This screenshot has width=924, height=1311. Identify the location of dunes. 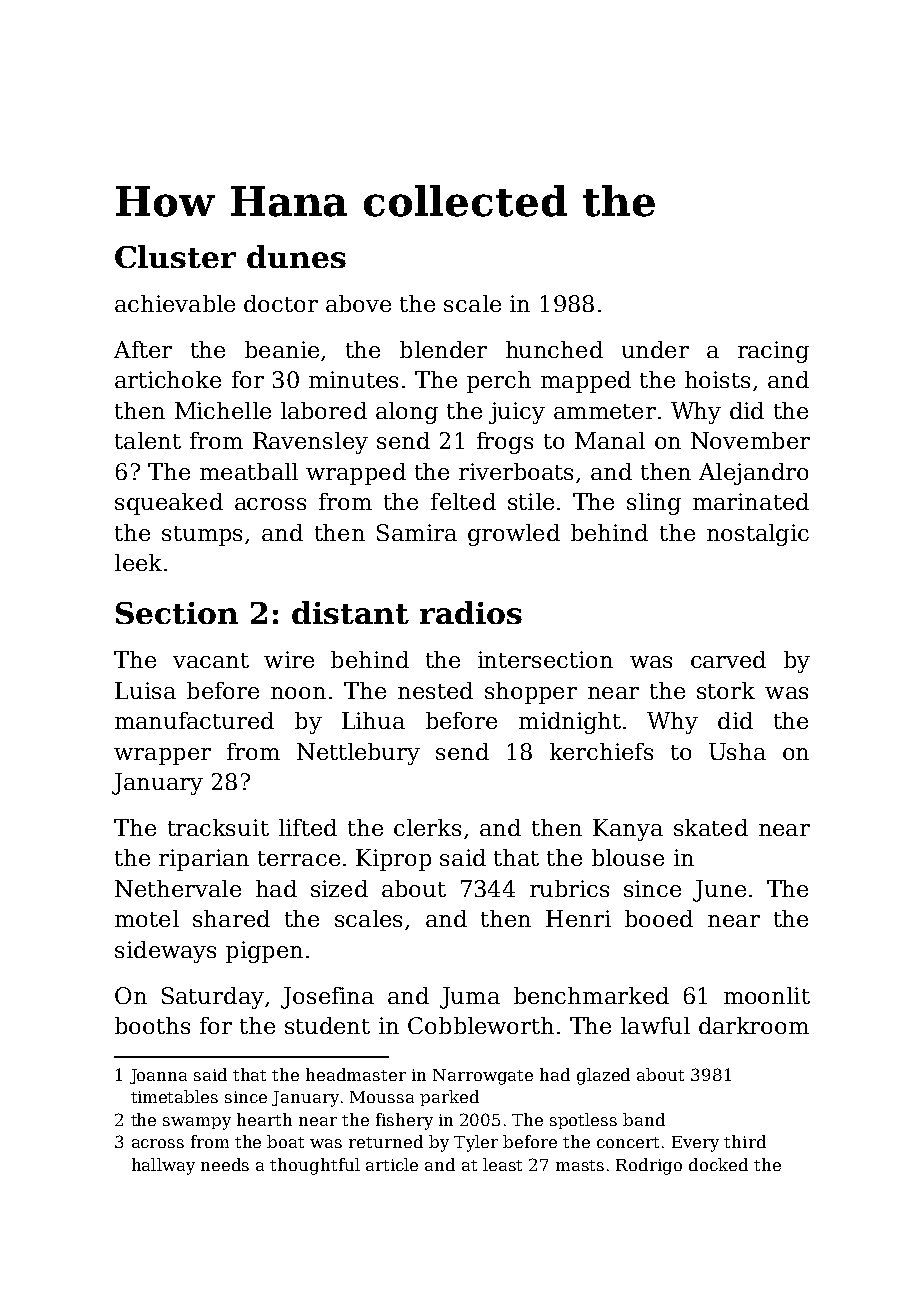
(296, 256).
